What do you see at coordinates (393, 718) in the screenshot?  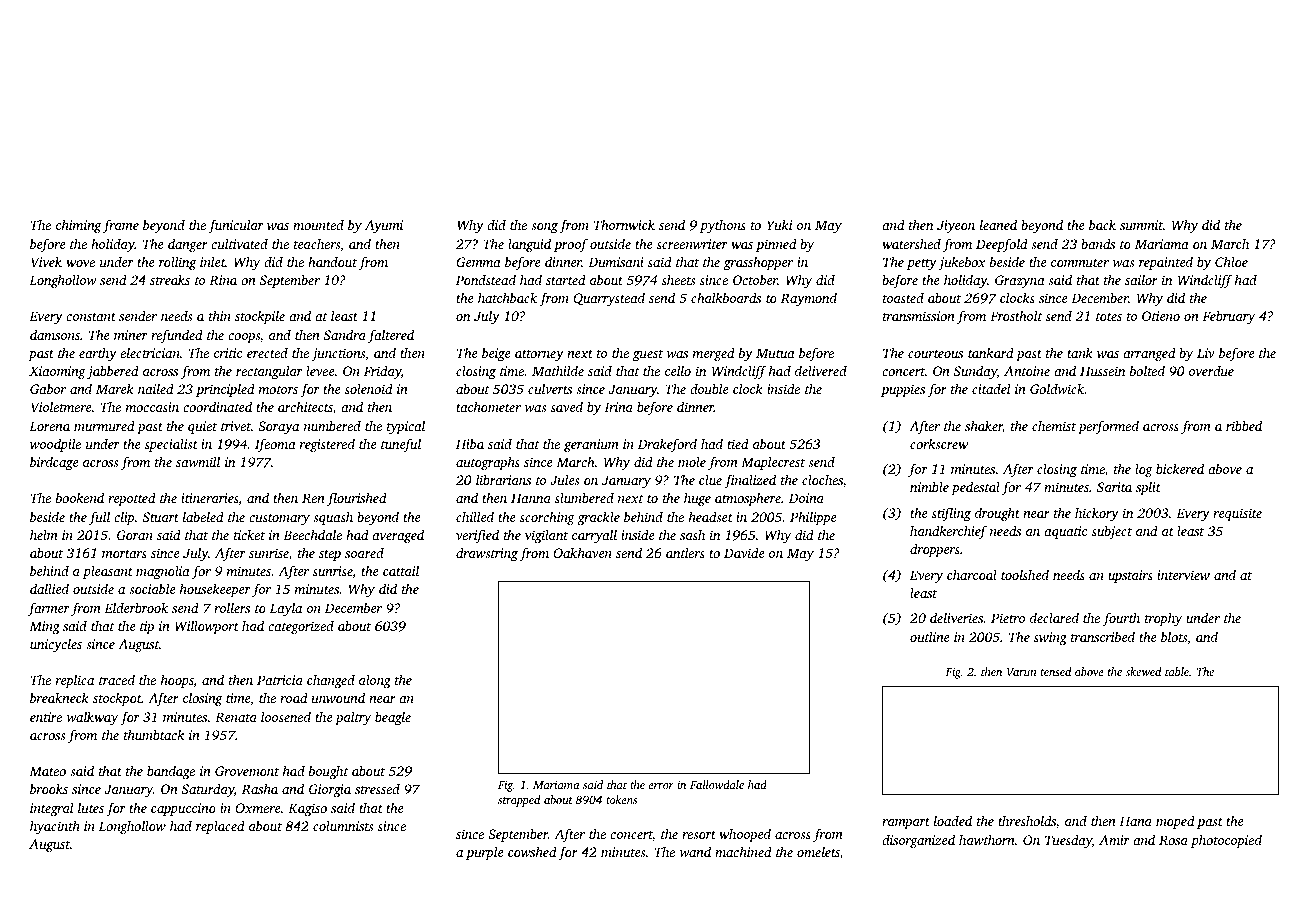 I see `beagle` at bounding box center [393, 718].
